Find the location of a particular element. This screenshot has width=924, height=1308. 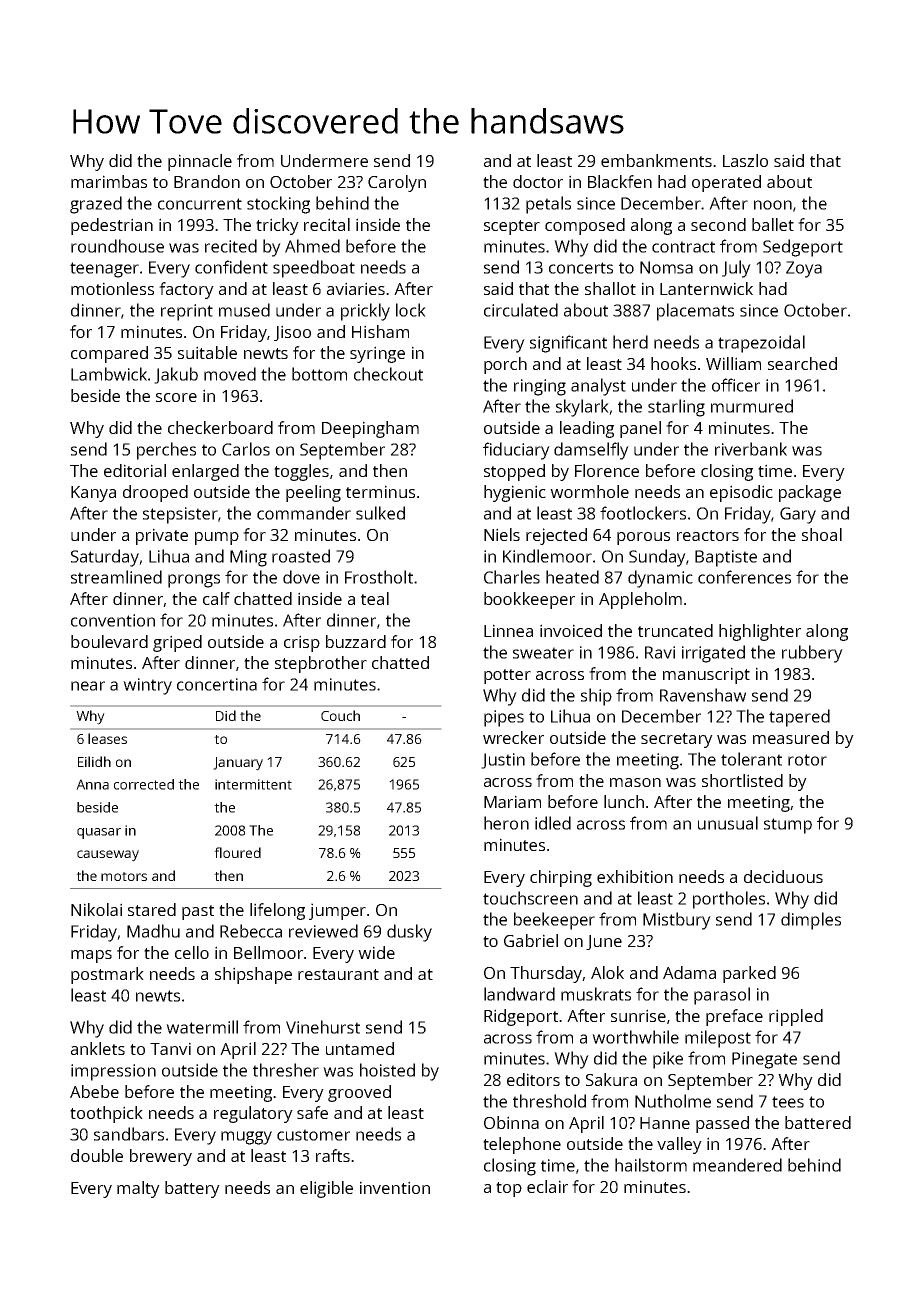

stump is located at coordinates (788, 826).
